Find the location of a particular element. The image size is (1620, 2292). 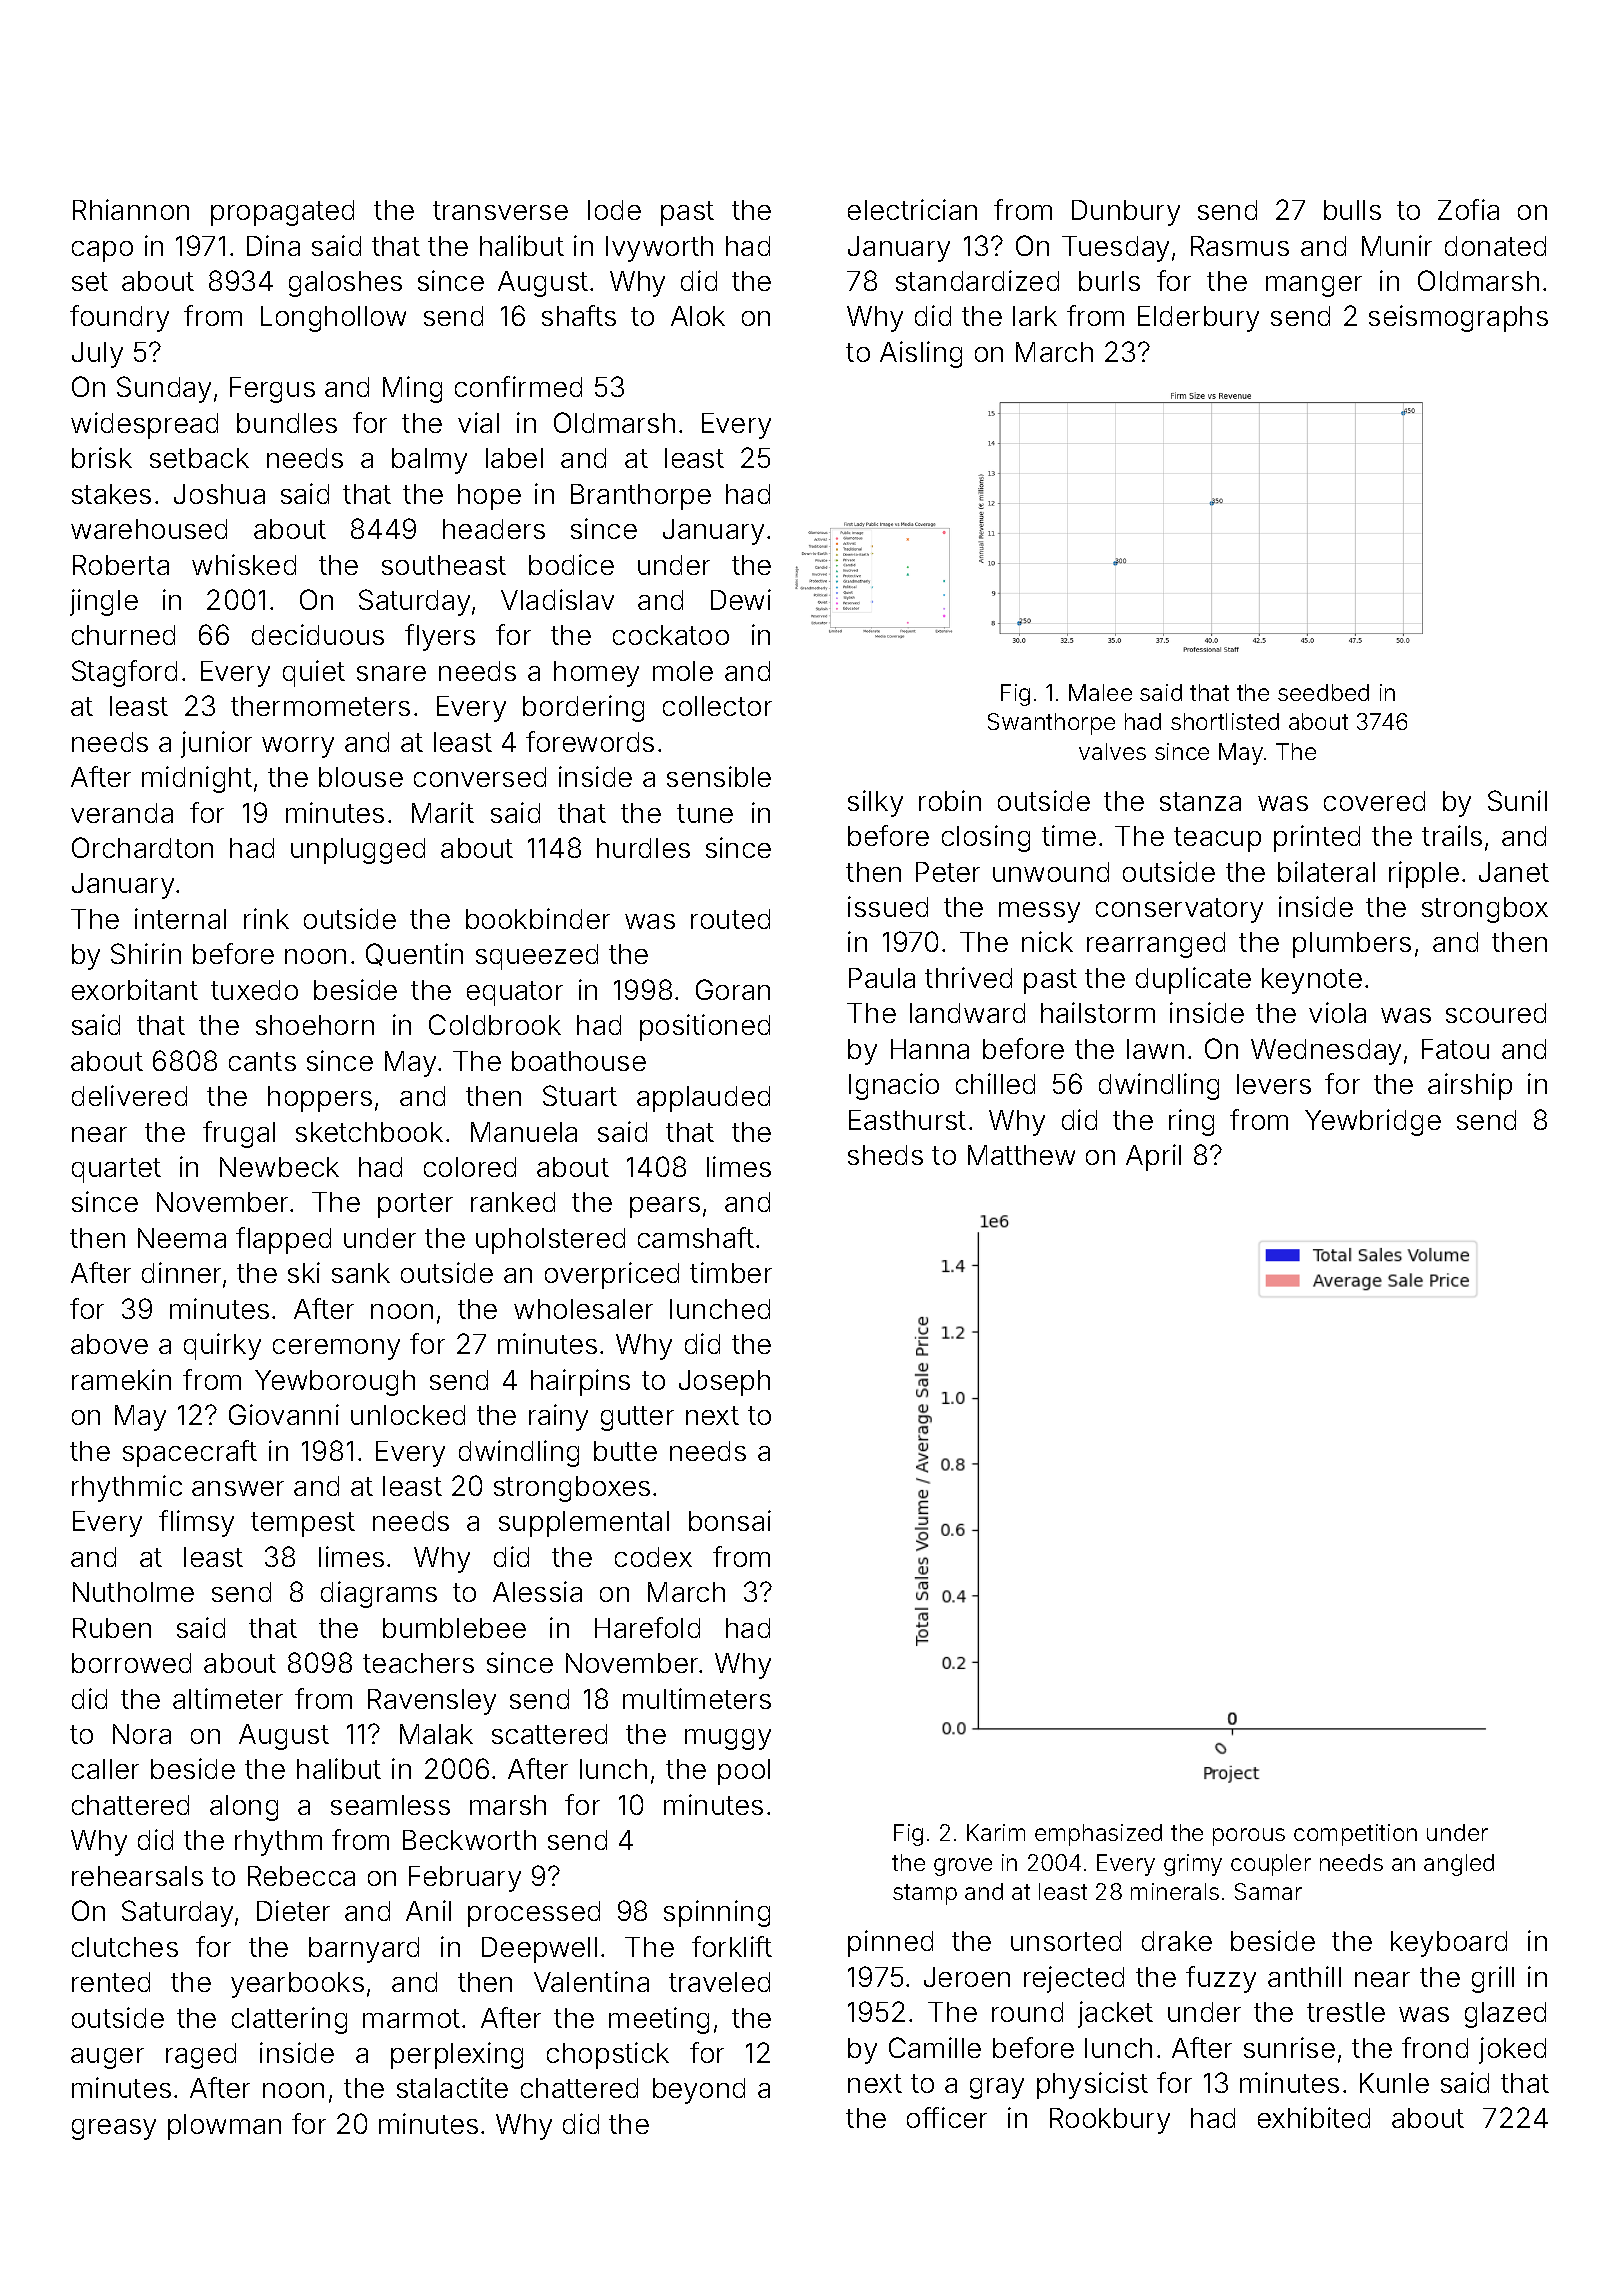

bonsai is located at coordinates (730, 1520).
